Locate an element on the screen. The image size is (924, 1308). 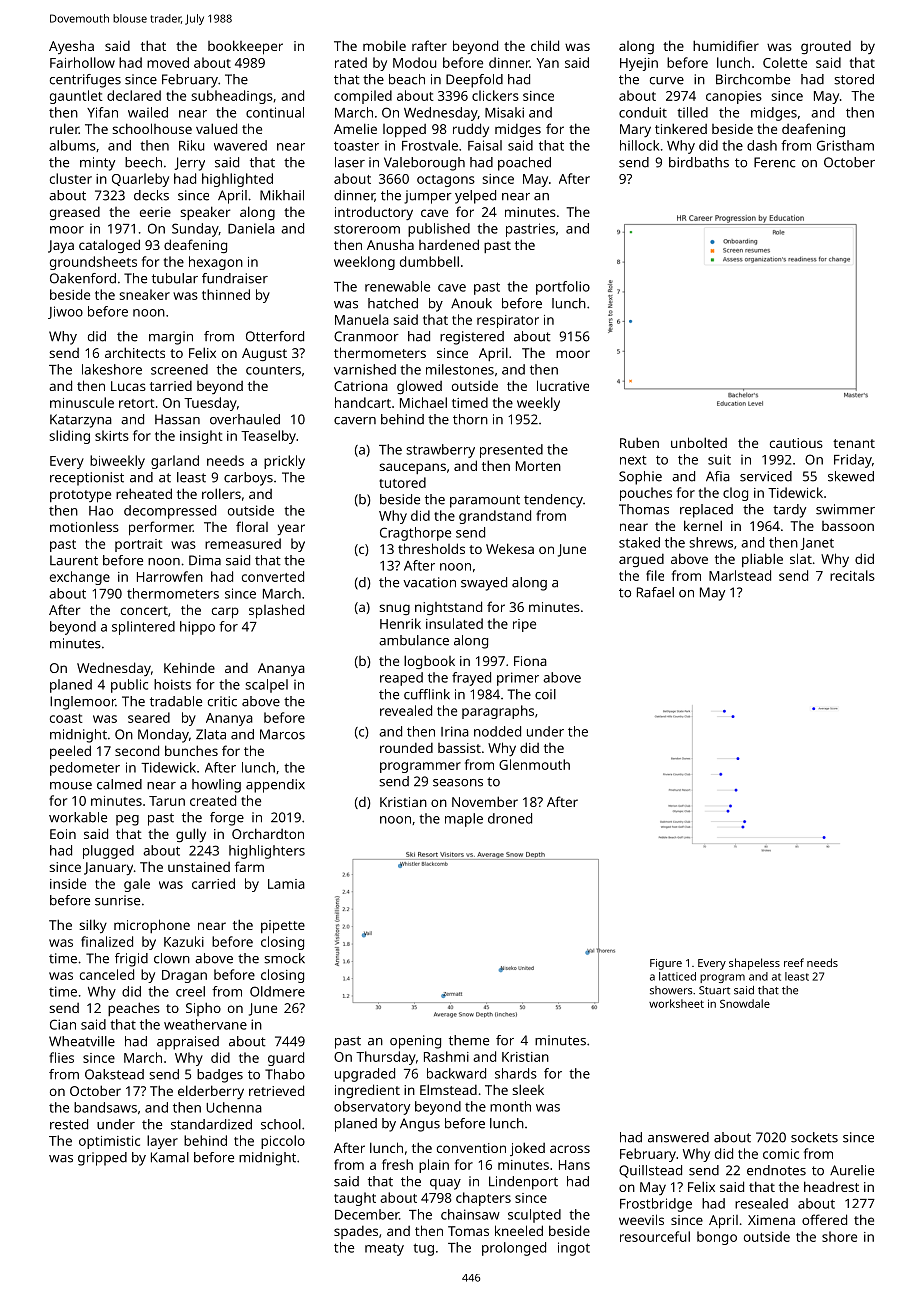
tendency is located at coordinates (553, 501).
